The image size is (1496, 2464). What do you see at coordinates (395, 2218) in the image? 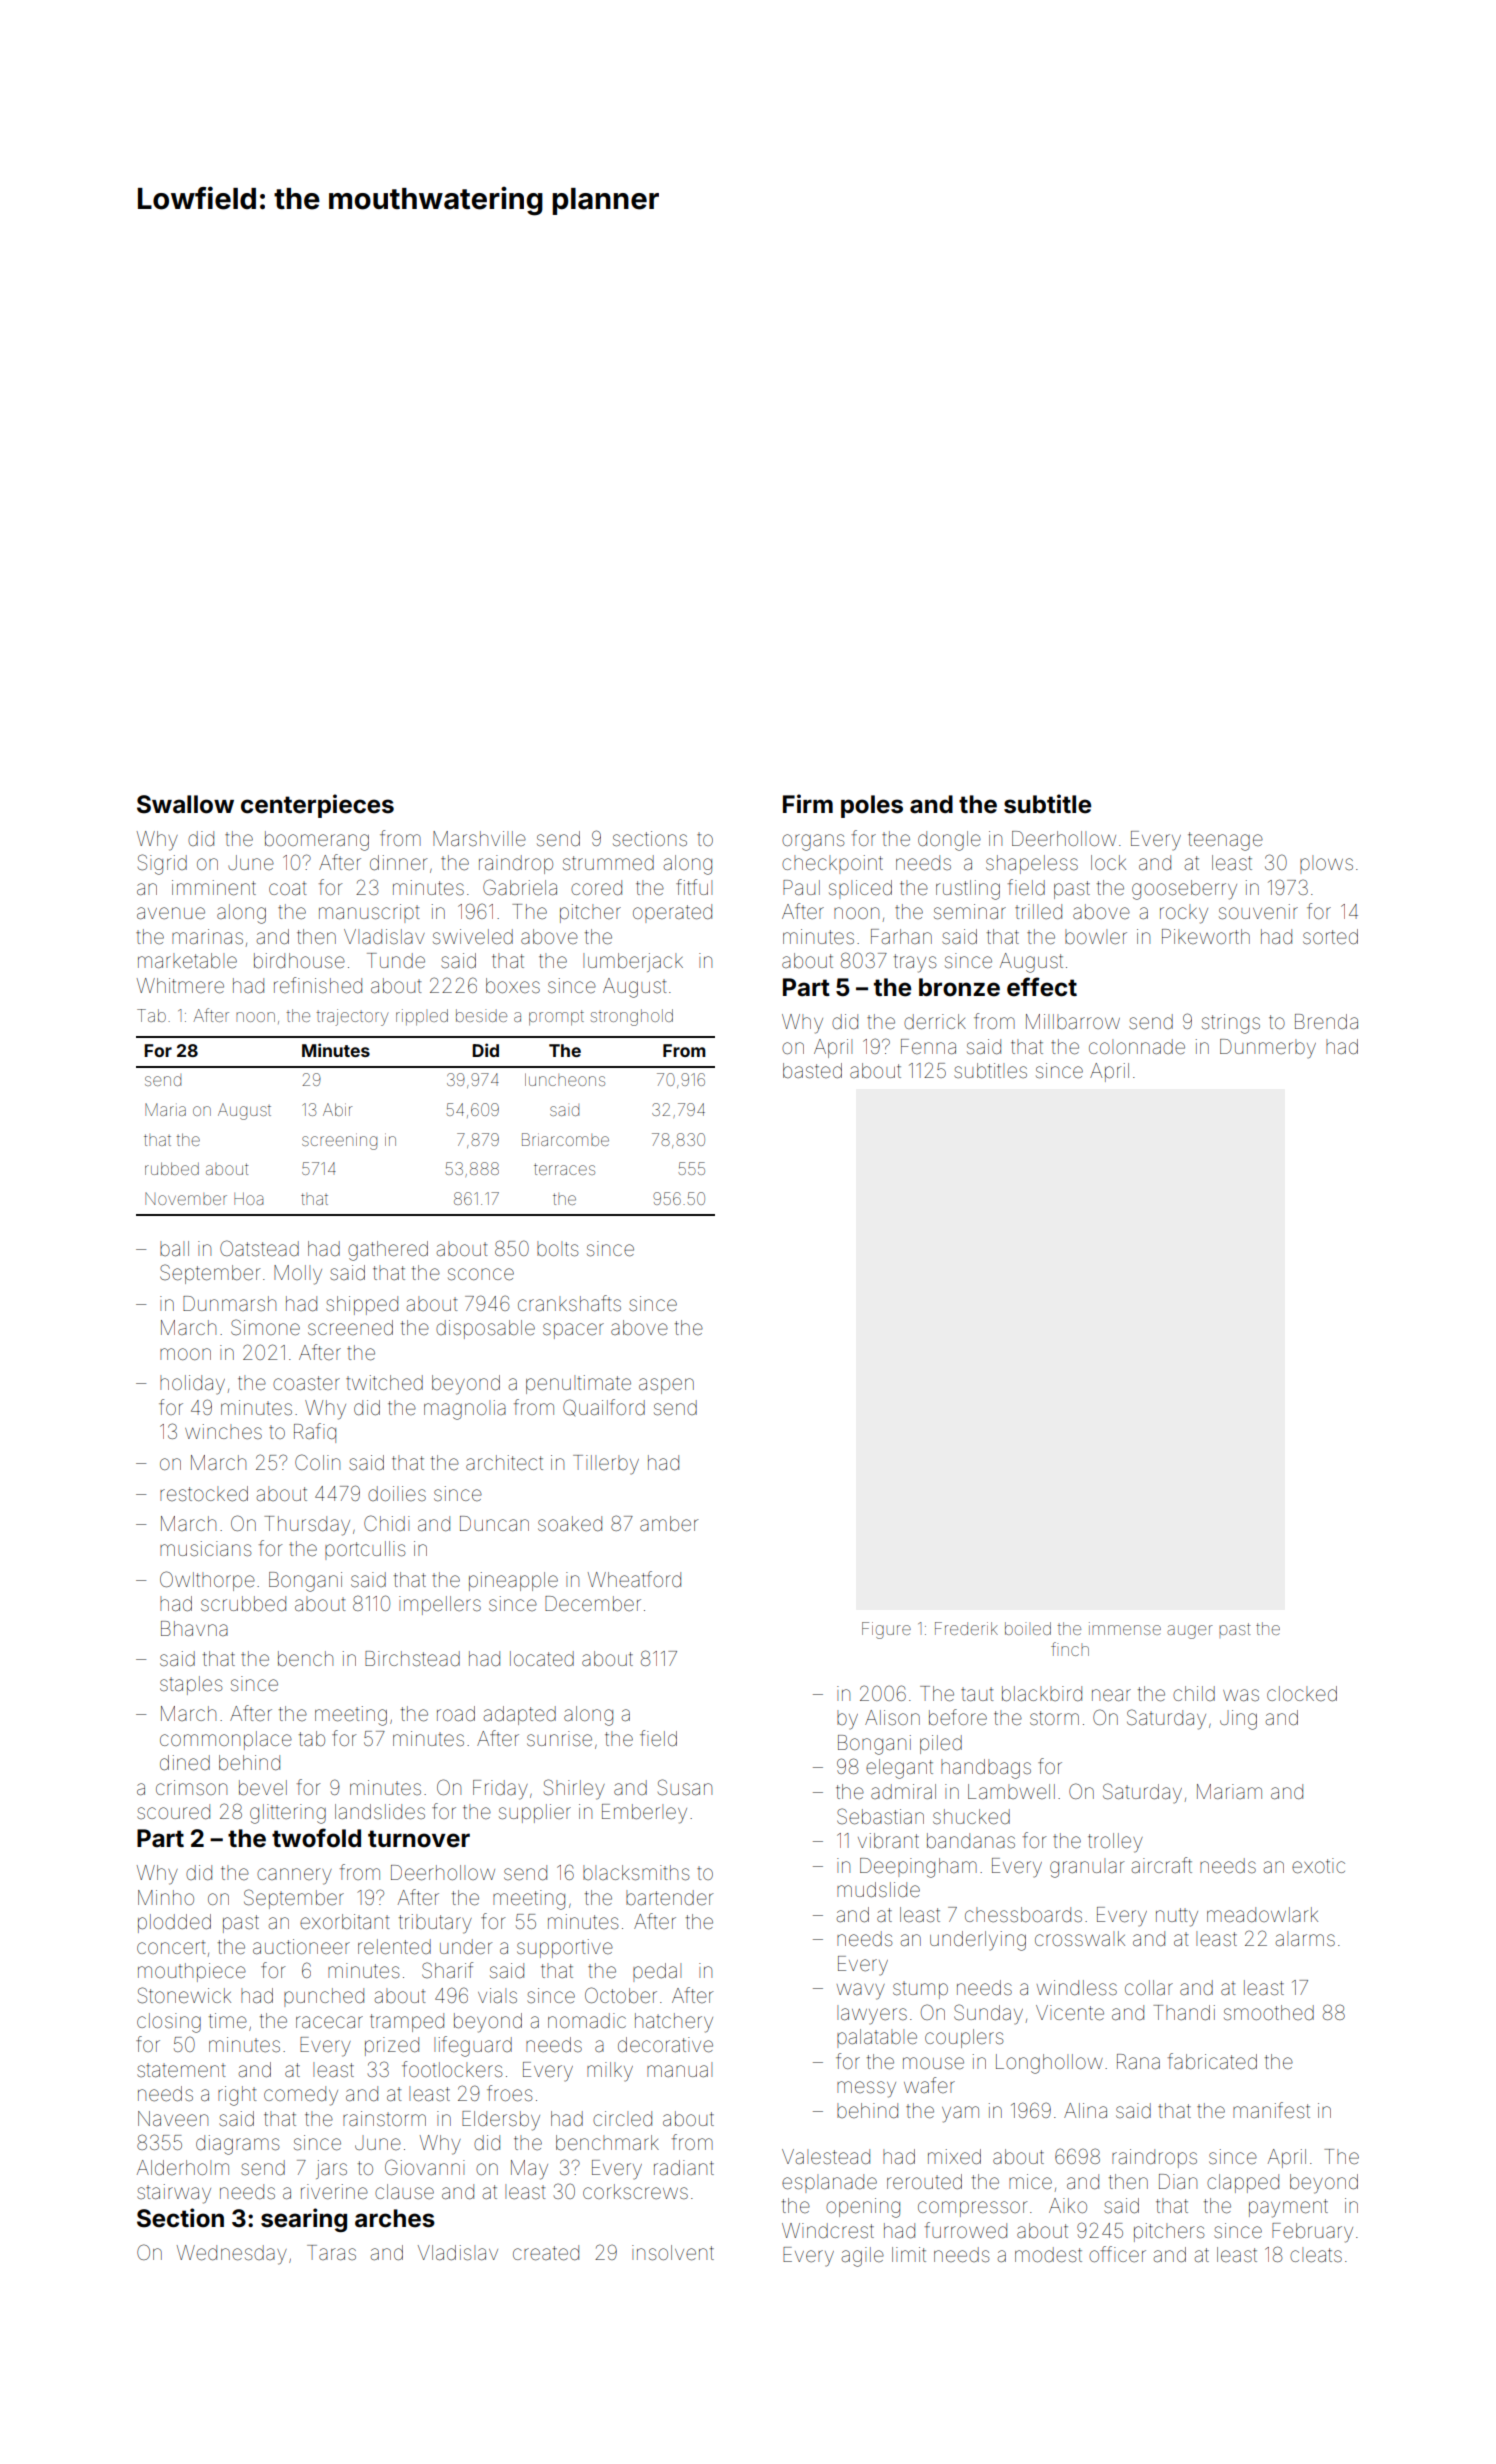
I see `arches` at bounding box center [395, 2218].
